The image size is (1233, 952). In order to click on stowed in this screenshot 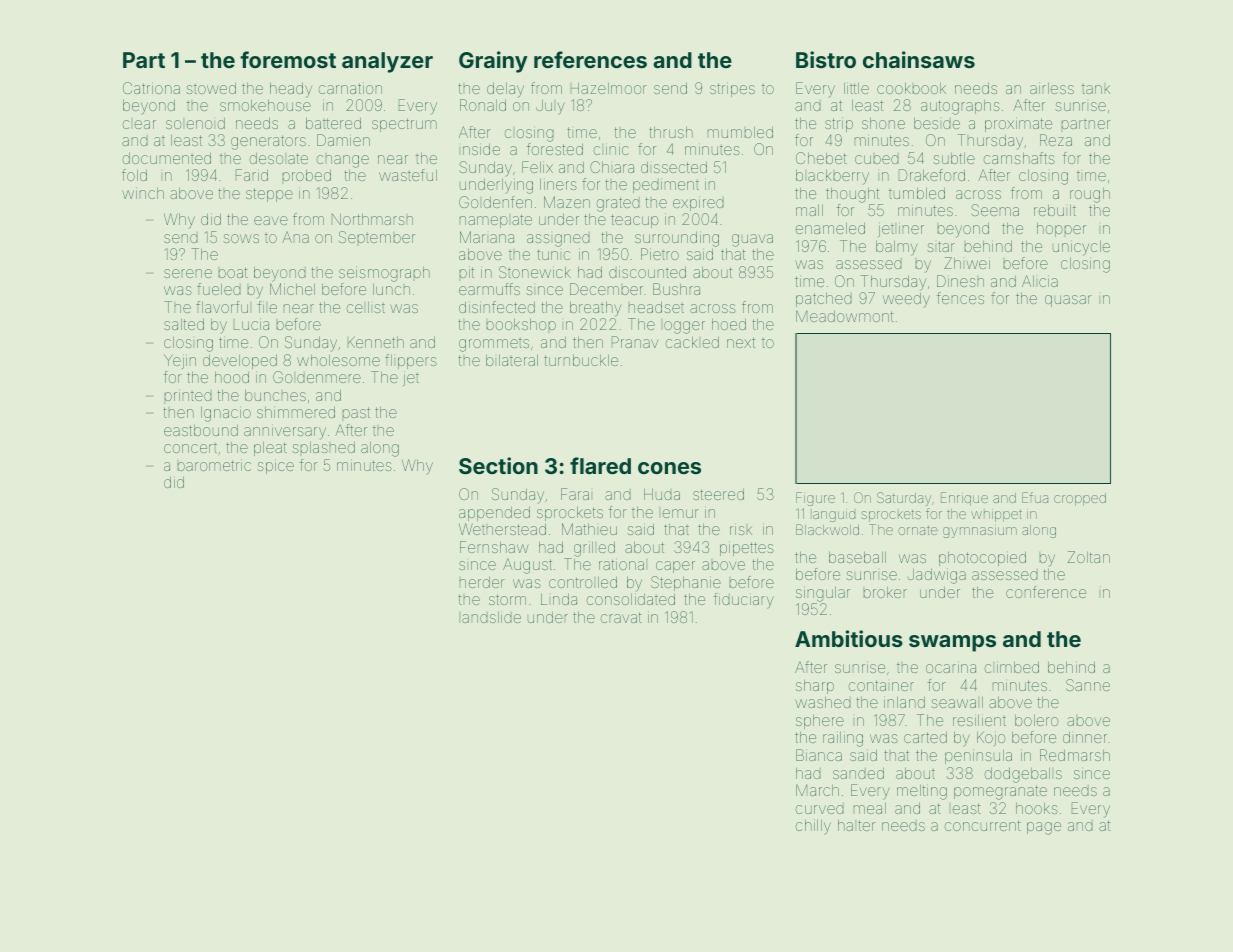, I will do `click(211, 88)`.
